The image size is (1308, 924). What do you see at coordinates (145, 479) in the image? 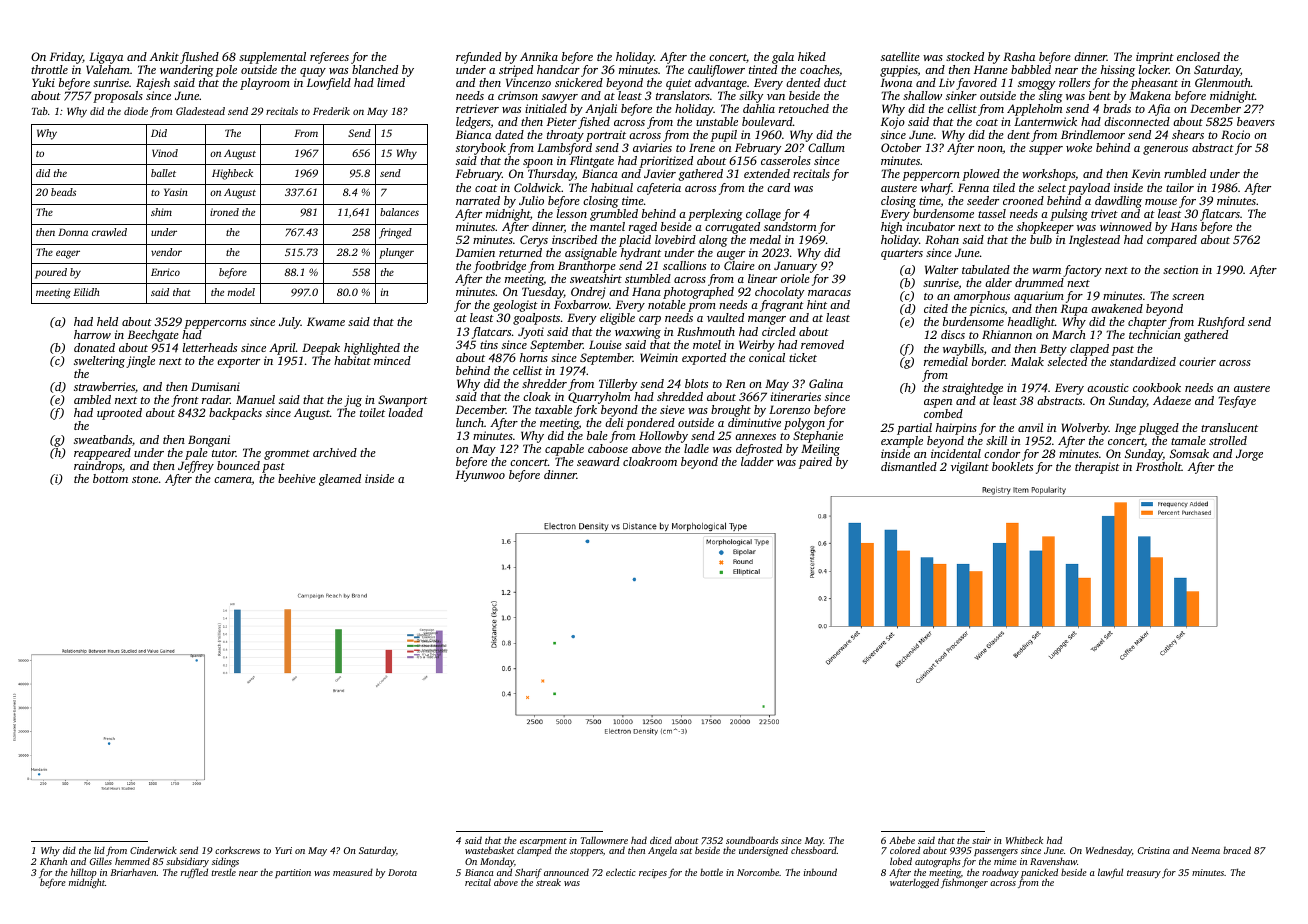
I see `stone` at bounding box center [145, 479].
